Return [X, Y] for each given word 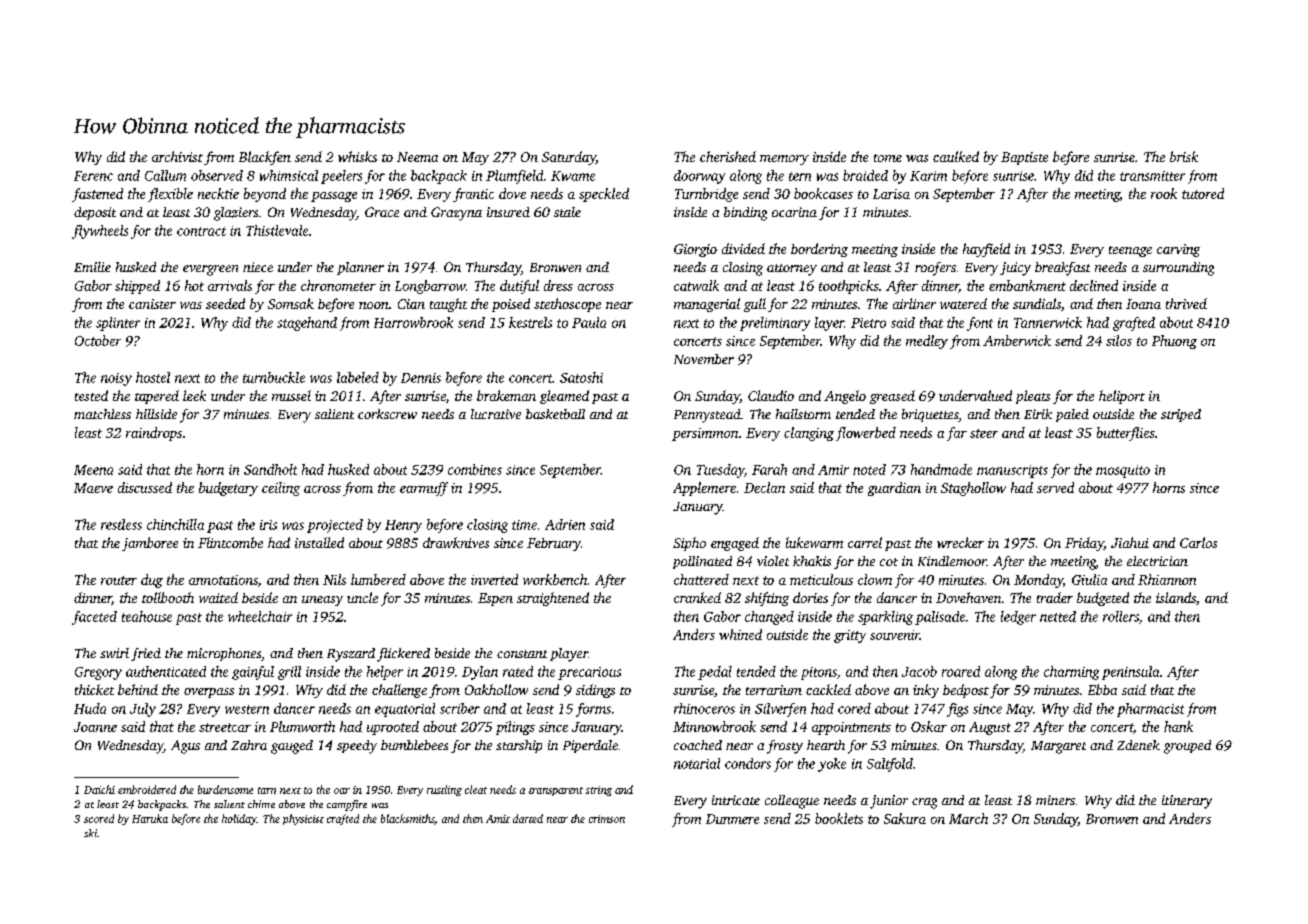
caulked [956, 156]
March [968, 818]
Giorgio [695, 250]
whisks [357, 156]
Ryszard [351, 655]
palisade [940, 618]
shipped [137, 287]
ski [90, 833]
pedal [715, 673]
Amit [498, 819]
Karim [928, 176]
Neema [417, 157]
